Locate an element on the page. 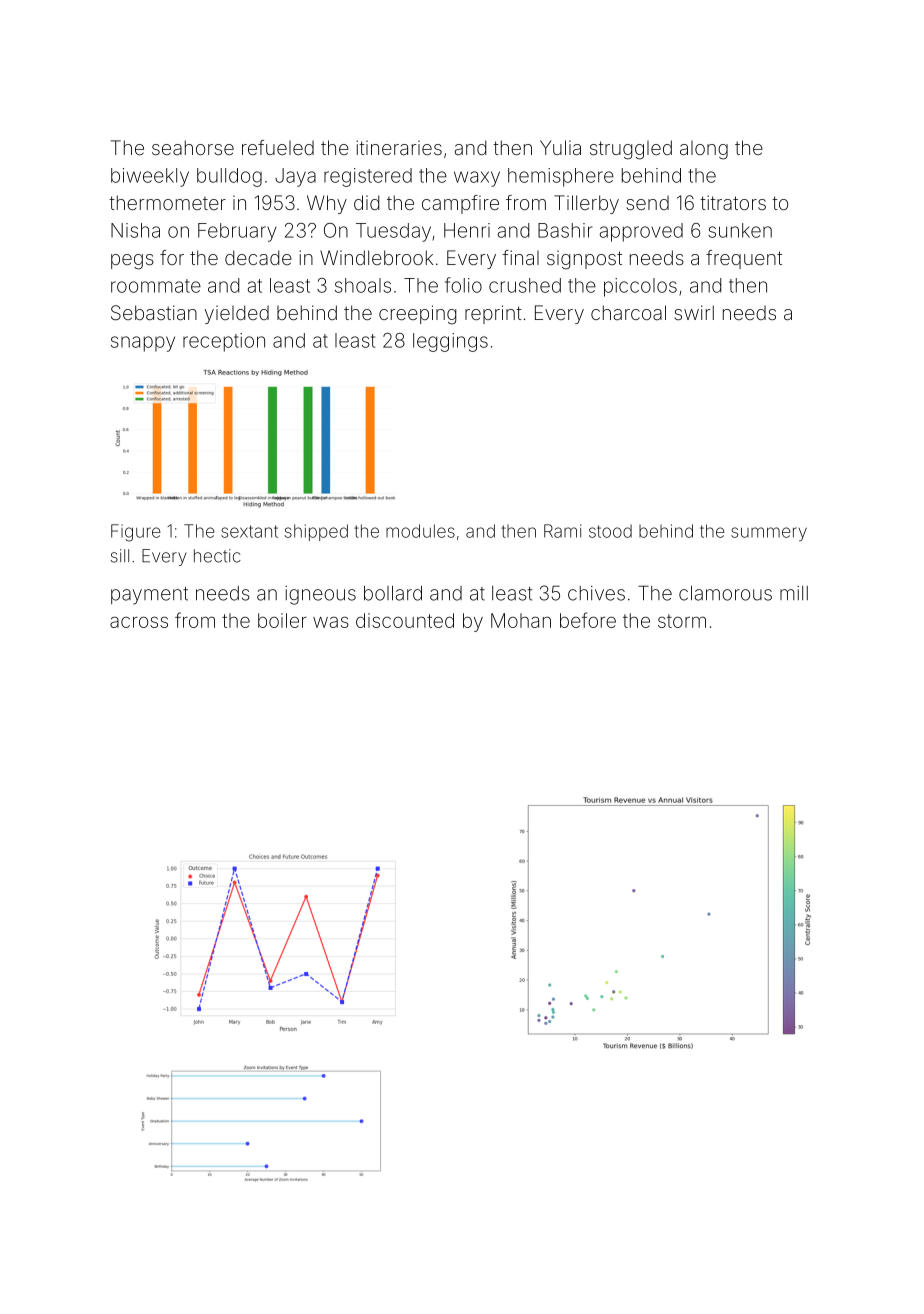  frequent is located at coordinates (744, 259).
